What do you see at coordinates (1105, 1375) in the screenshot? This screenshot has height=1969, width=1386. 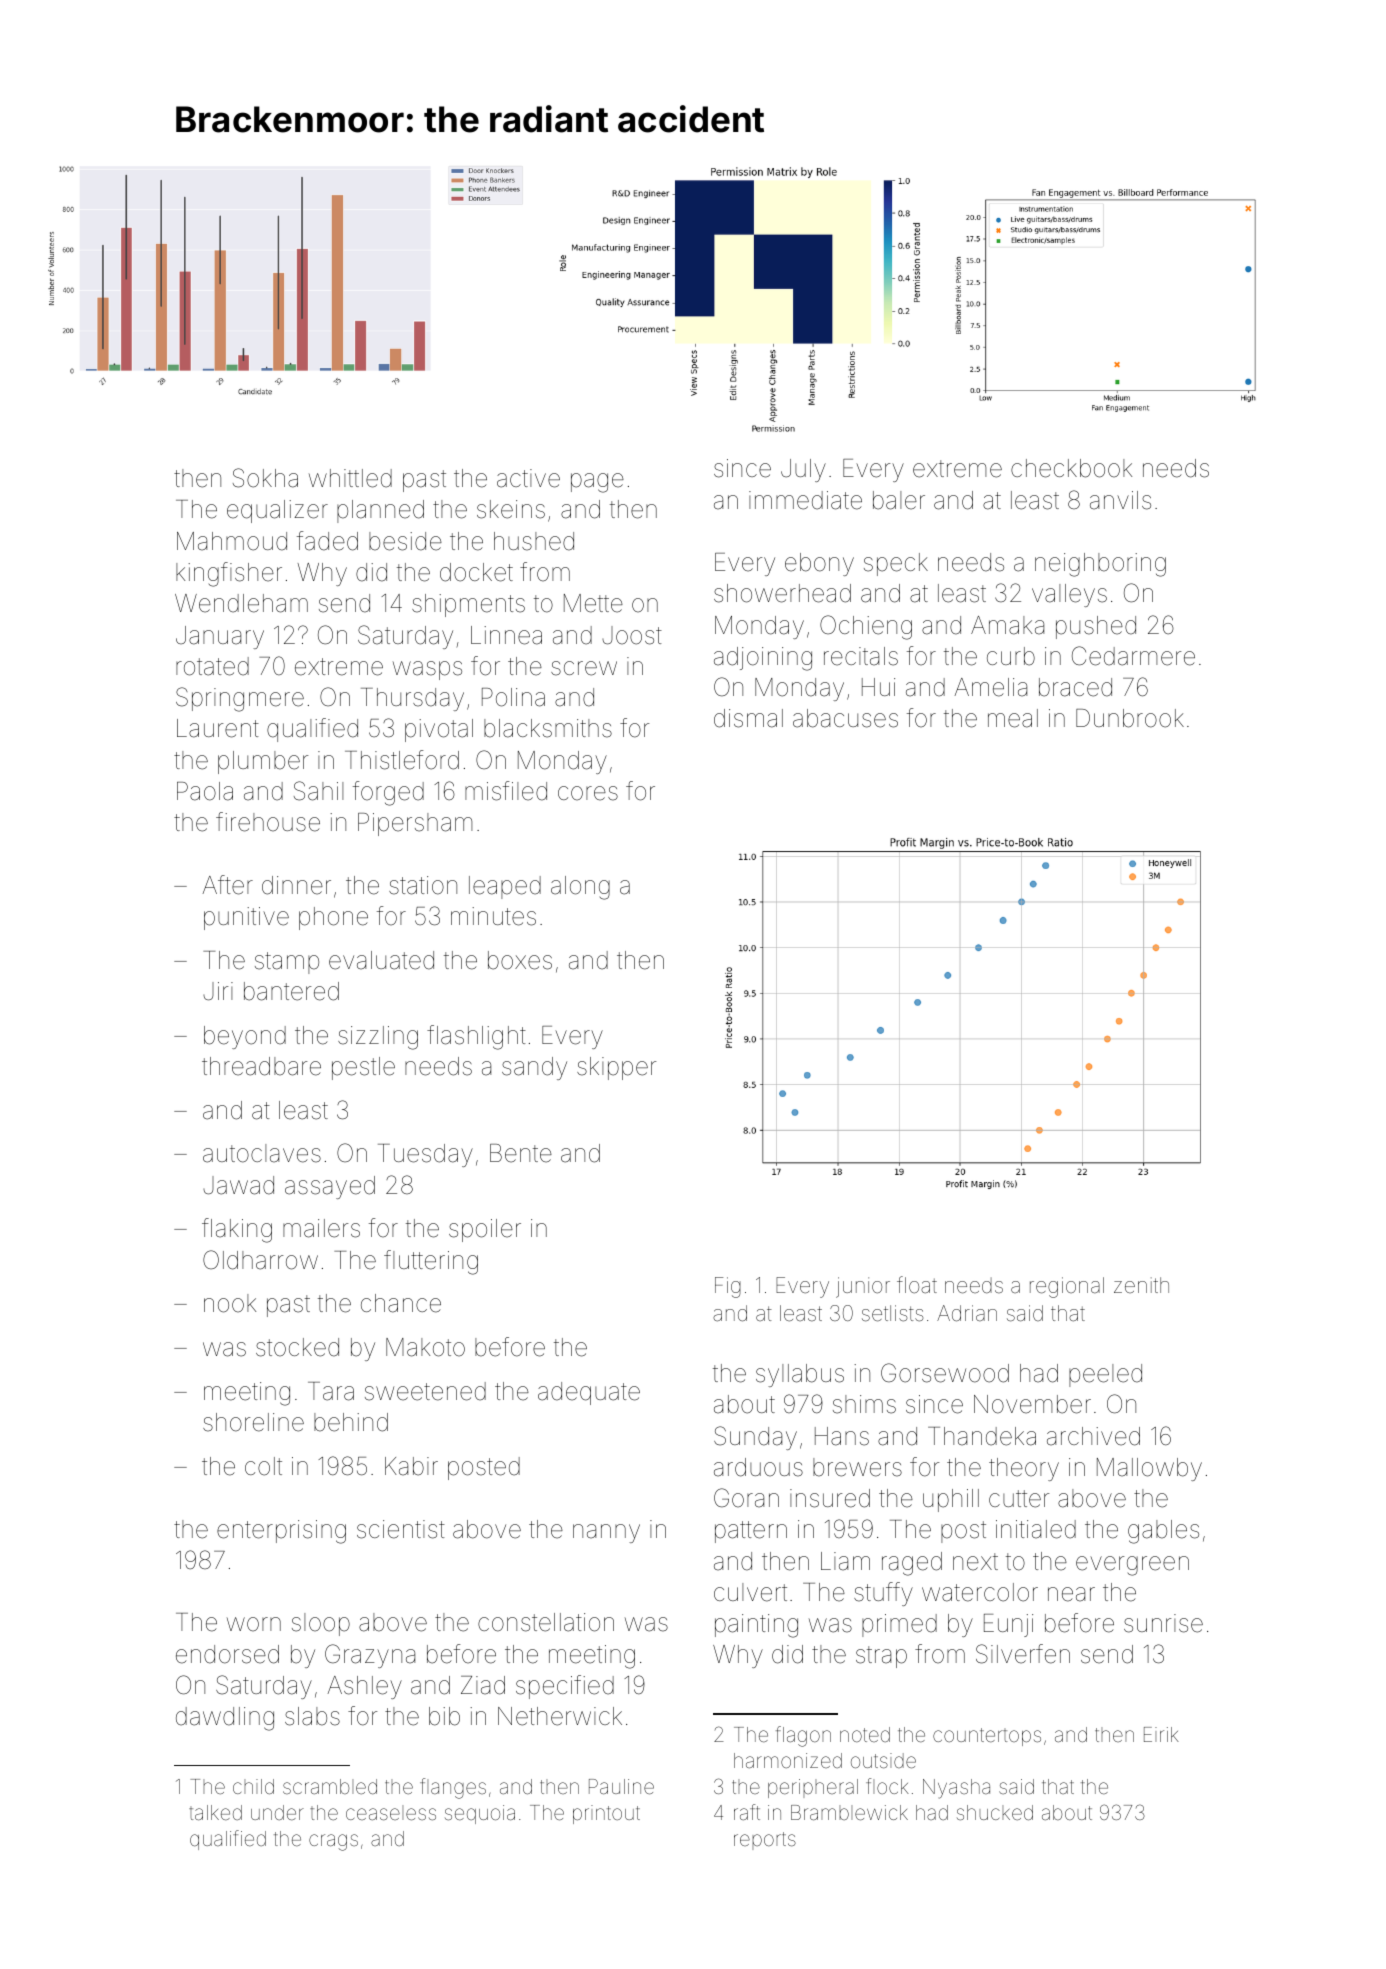 I see `peeled` at bounding box center [1105, 1375].
